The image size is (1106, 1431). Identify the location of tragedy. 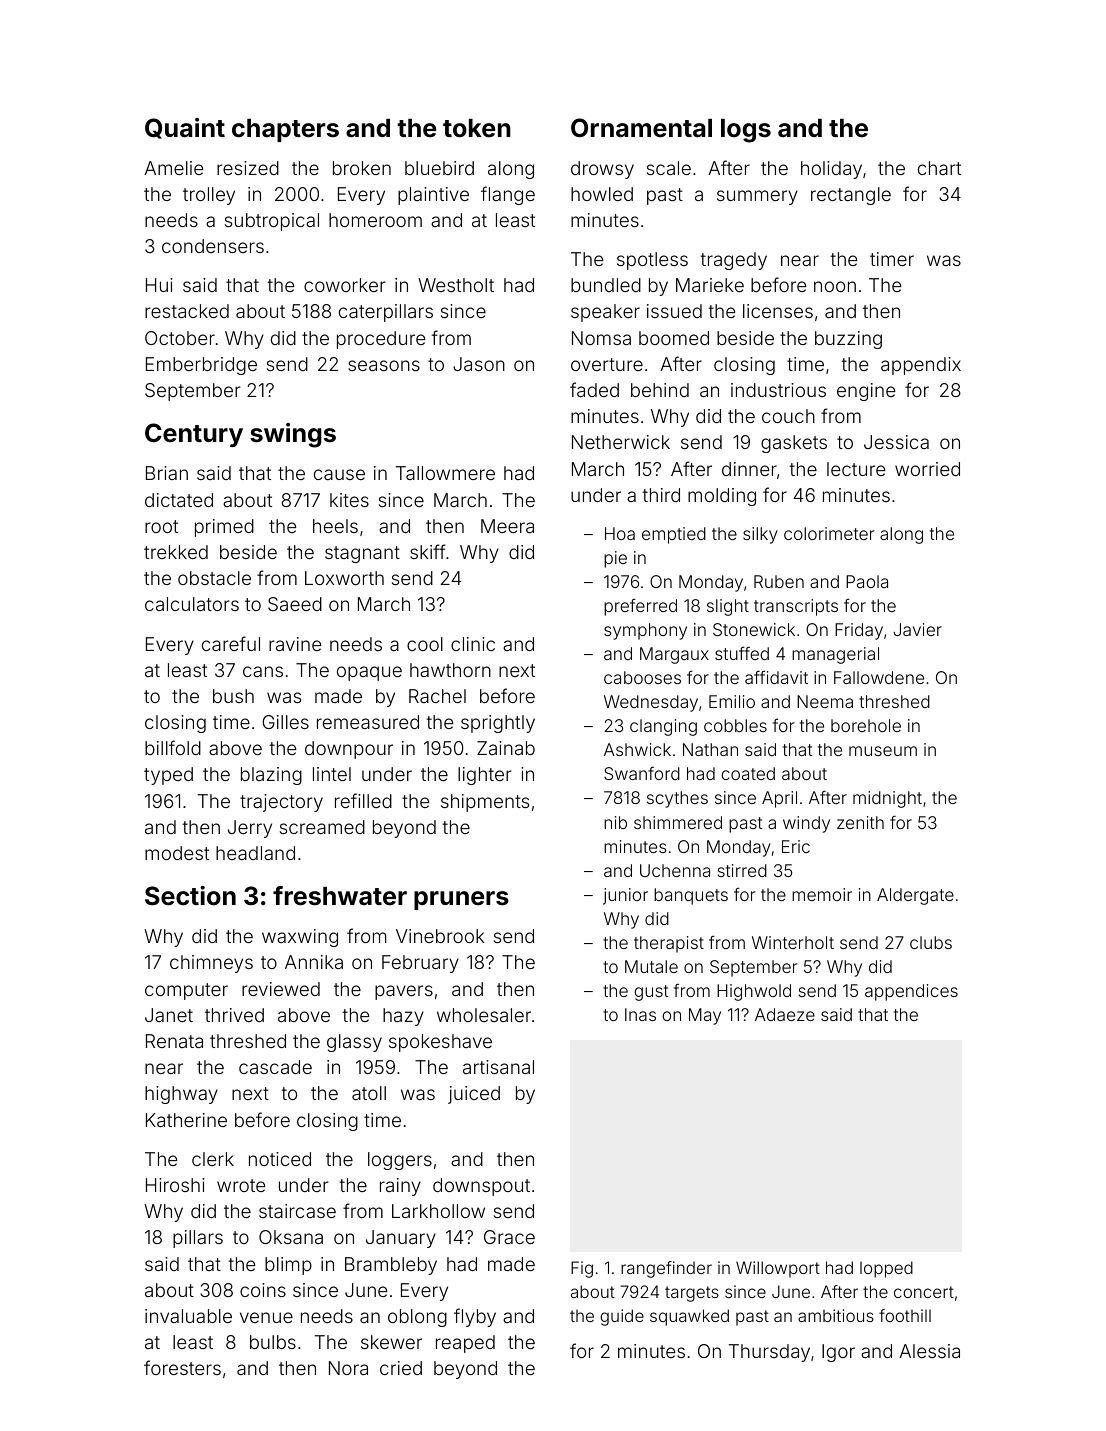
(733, 261).
